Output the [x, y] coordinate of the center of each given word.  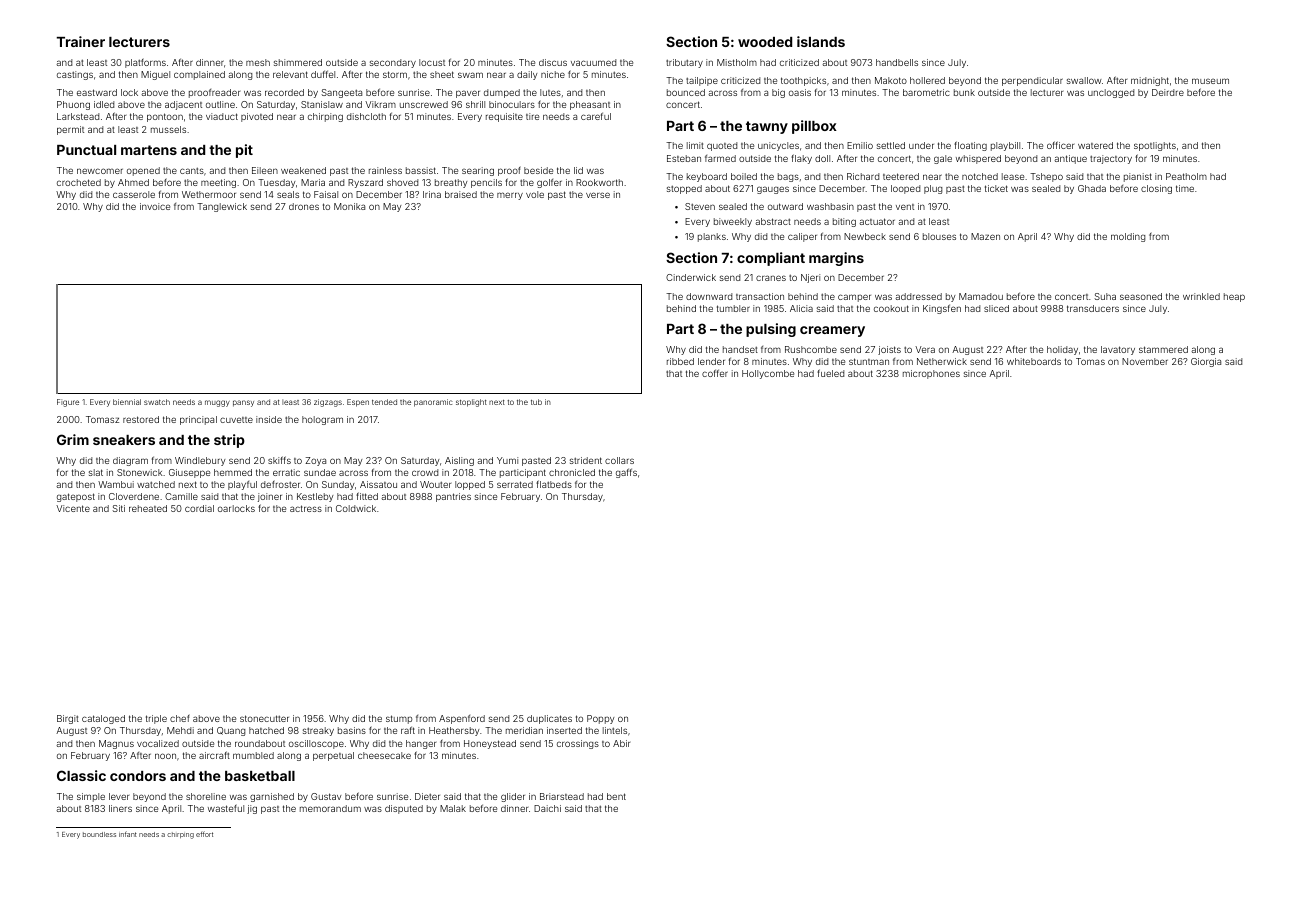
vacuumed [593, 62]
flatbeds [554, 484]
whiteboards [1034, 361]
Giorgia [1206, 362]
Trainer [81, 41]
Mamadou [981, 296]
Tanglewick [222, 207]
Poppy [600, 719]
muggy [217, 403]
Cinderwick [691, 277]
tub [536, 402]
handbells [897, 62]
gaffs [626, 473]
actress [306, 508]
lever [119, 796]
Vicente [73, 508]
